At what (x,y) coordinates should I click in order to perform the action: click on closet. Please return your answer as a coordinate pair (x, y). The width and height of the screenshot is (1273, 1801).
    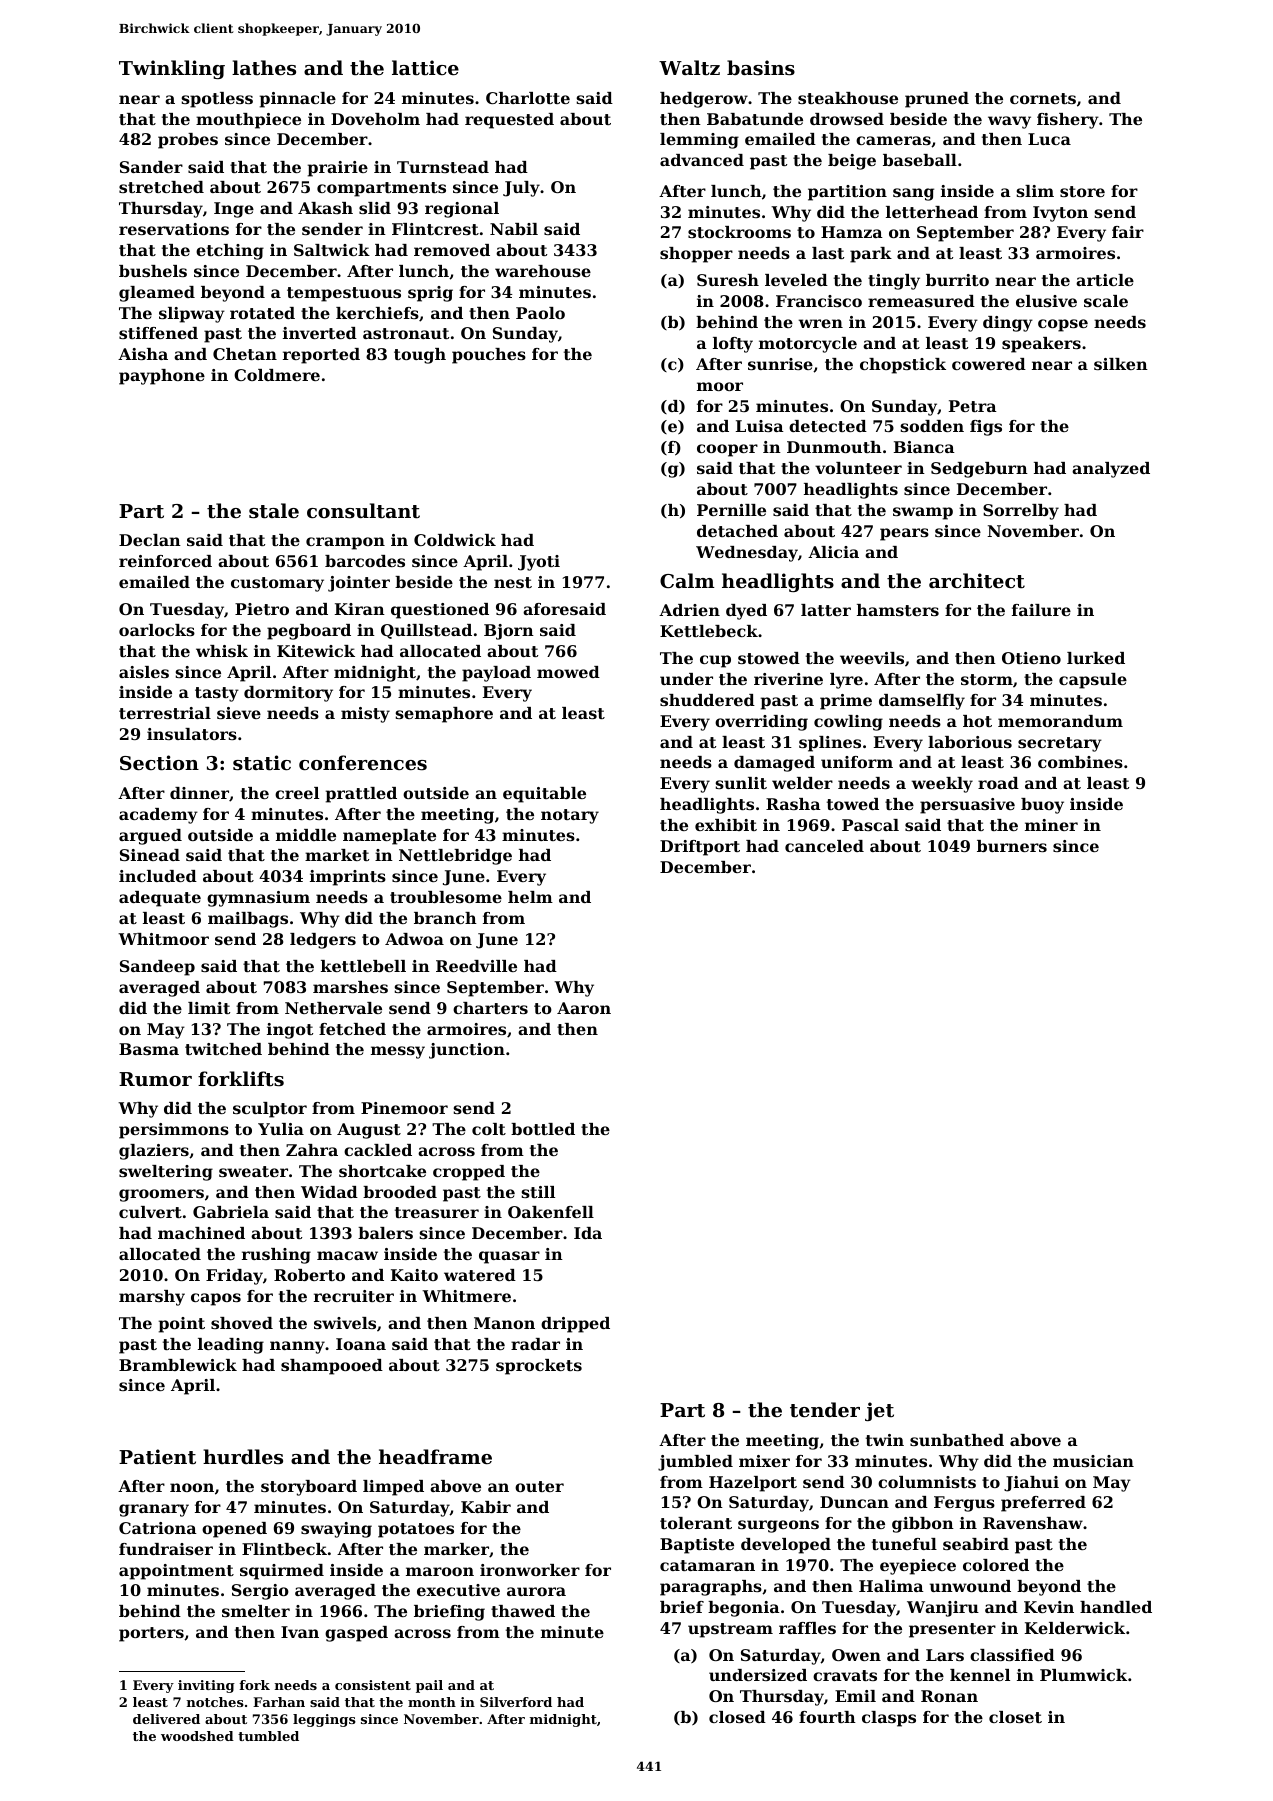
    Looking at the image, I should click on (1015, 1717).
